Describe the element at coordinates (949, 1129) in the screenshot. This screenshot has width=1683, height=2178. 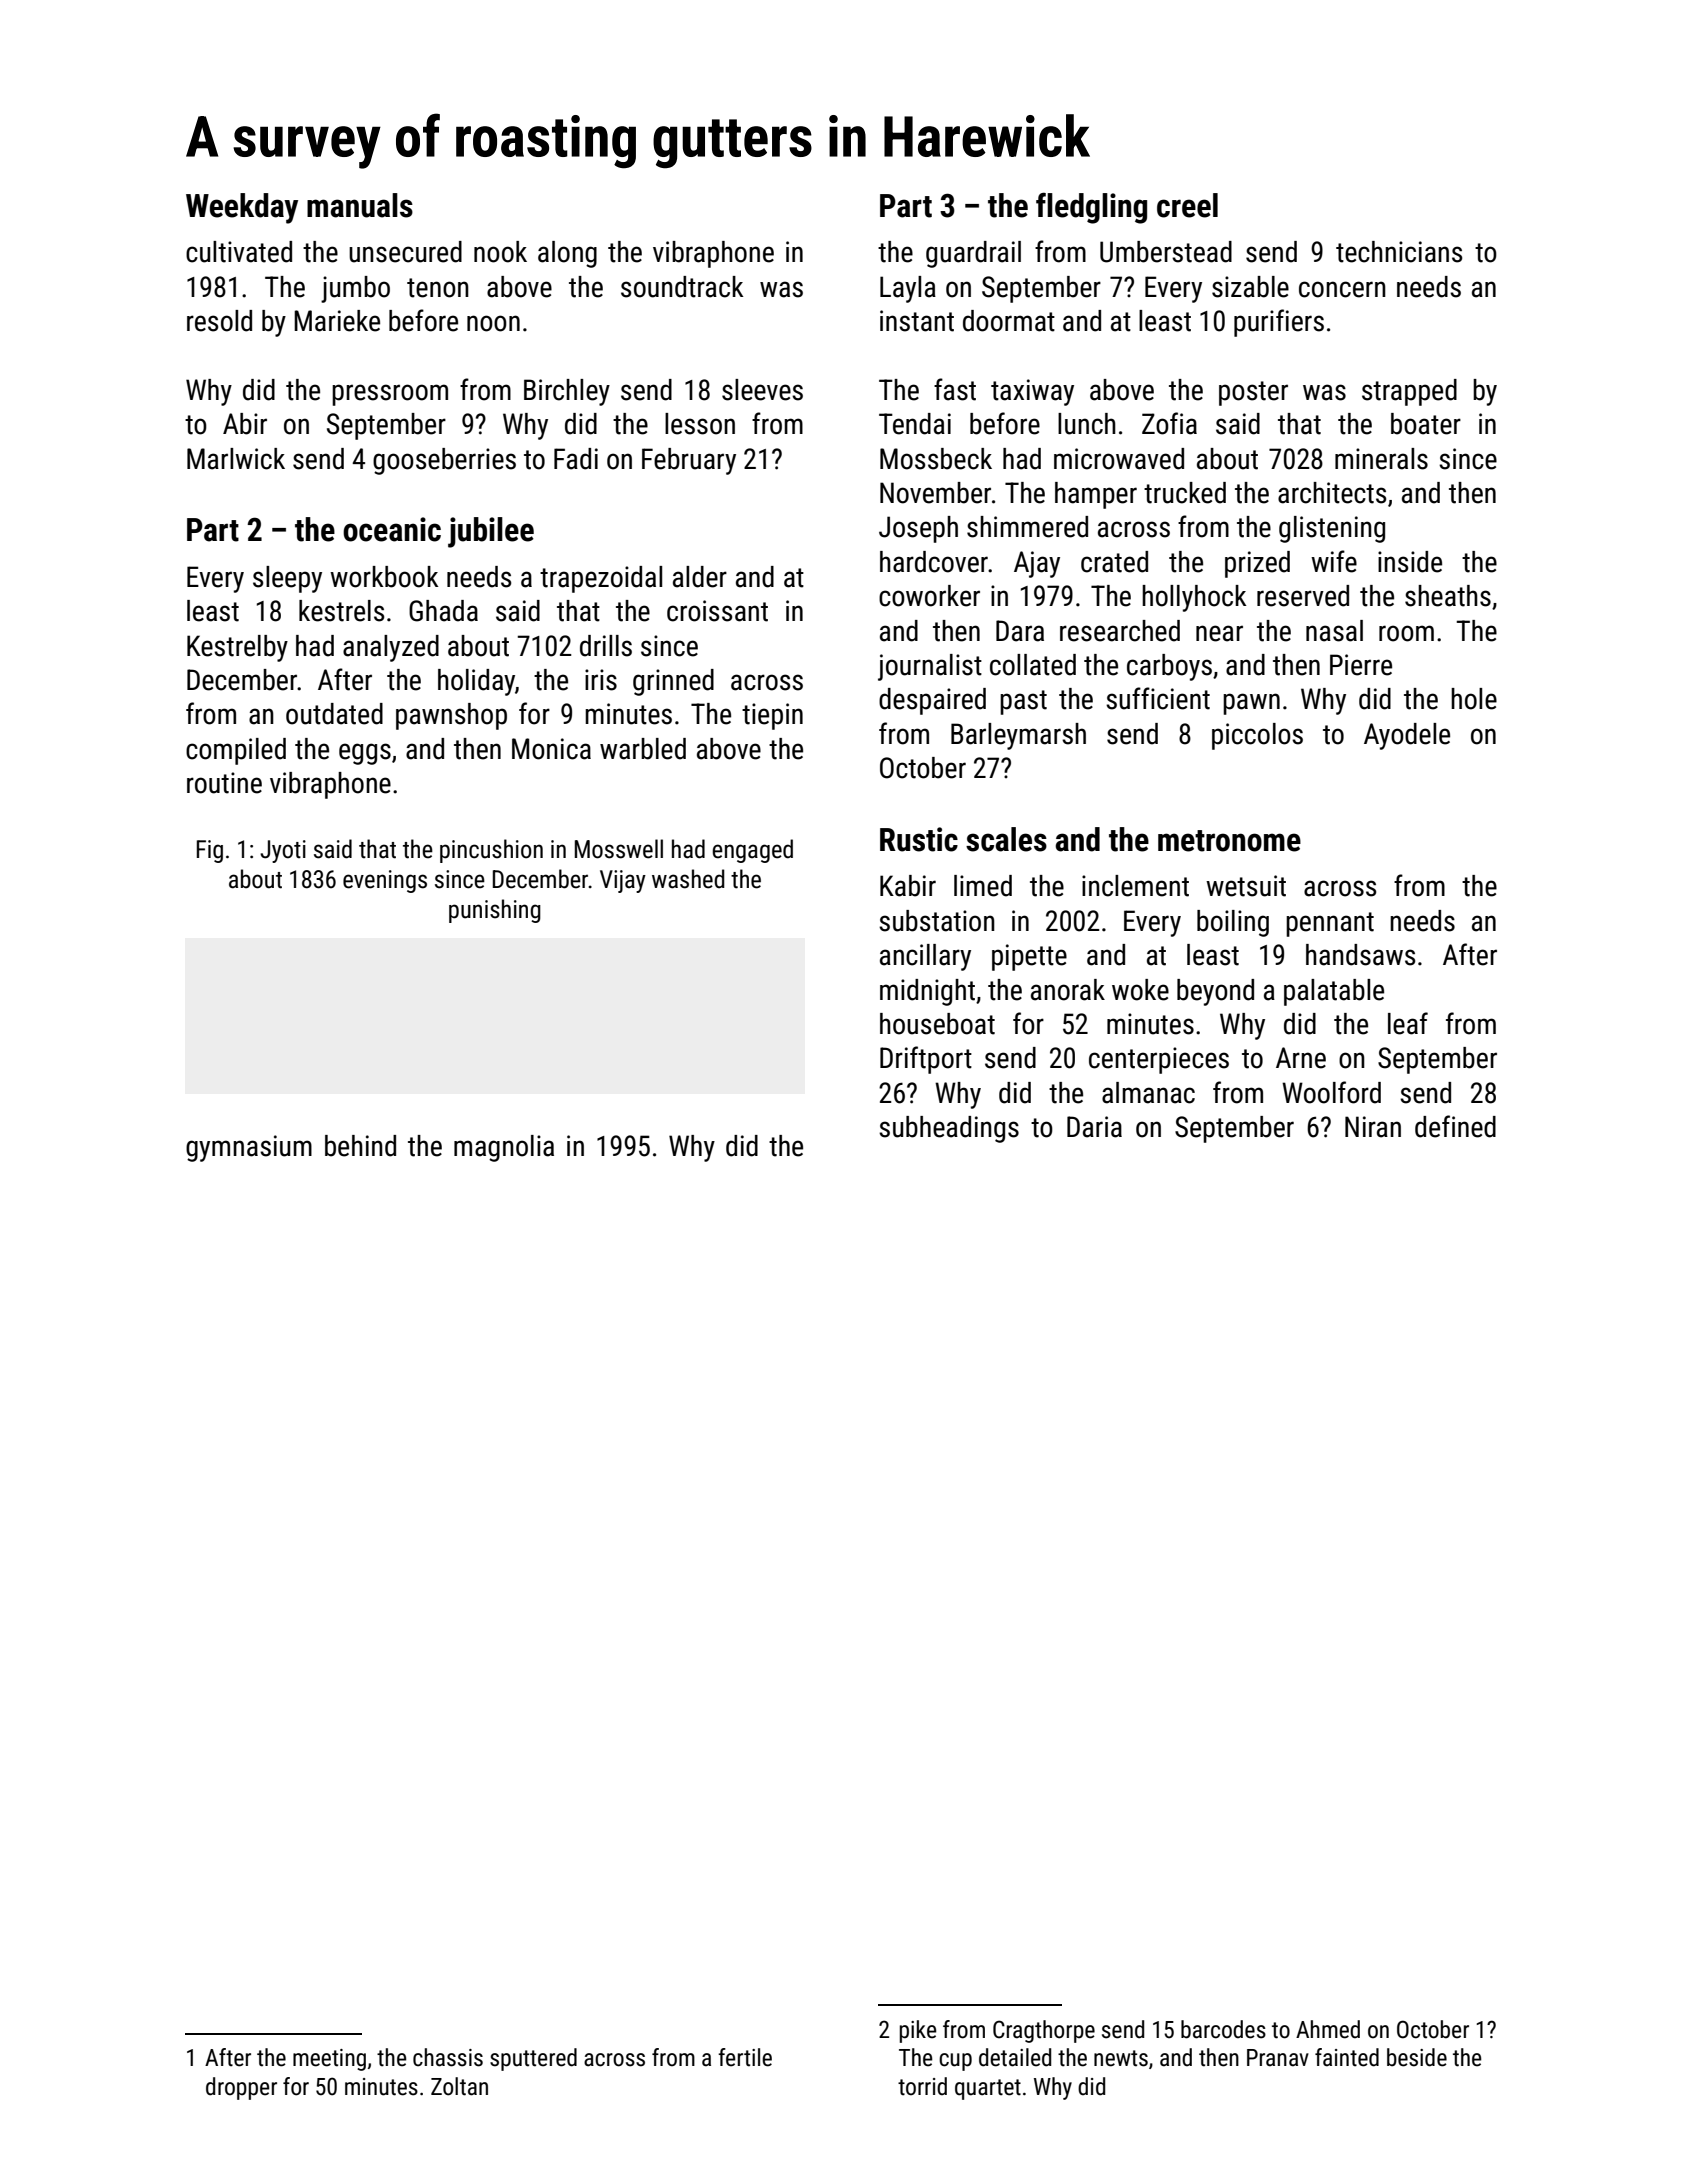
I see `subheadings` at that location.
